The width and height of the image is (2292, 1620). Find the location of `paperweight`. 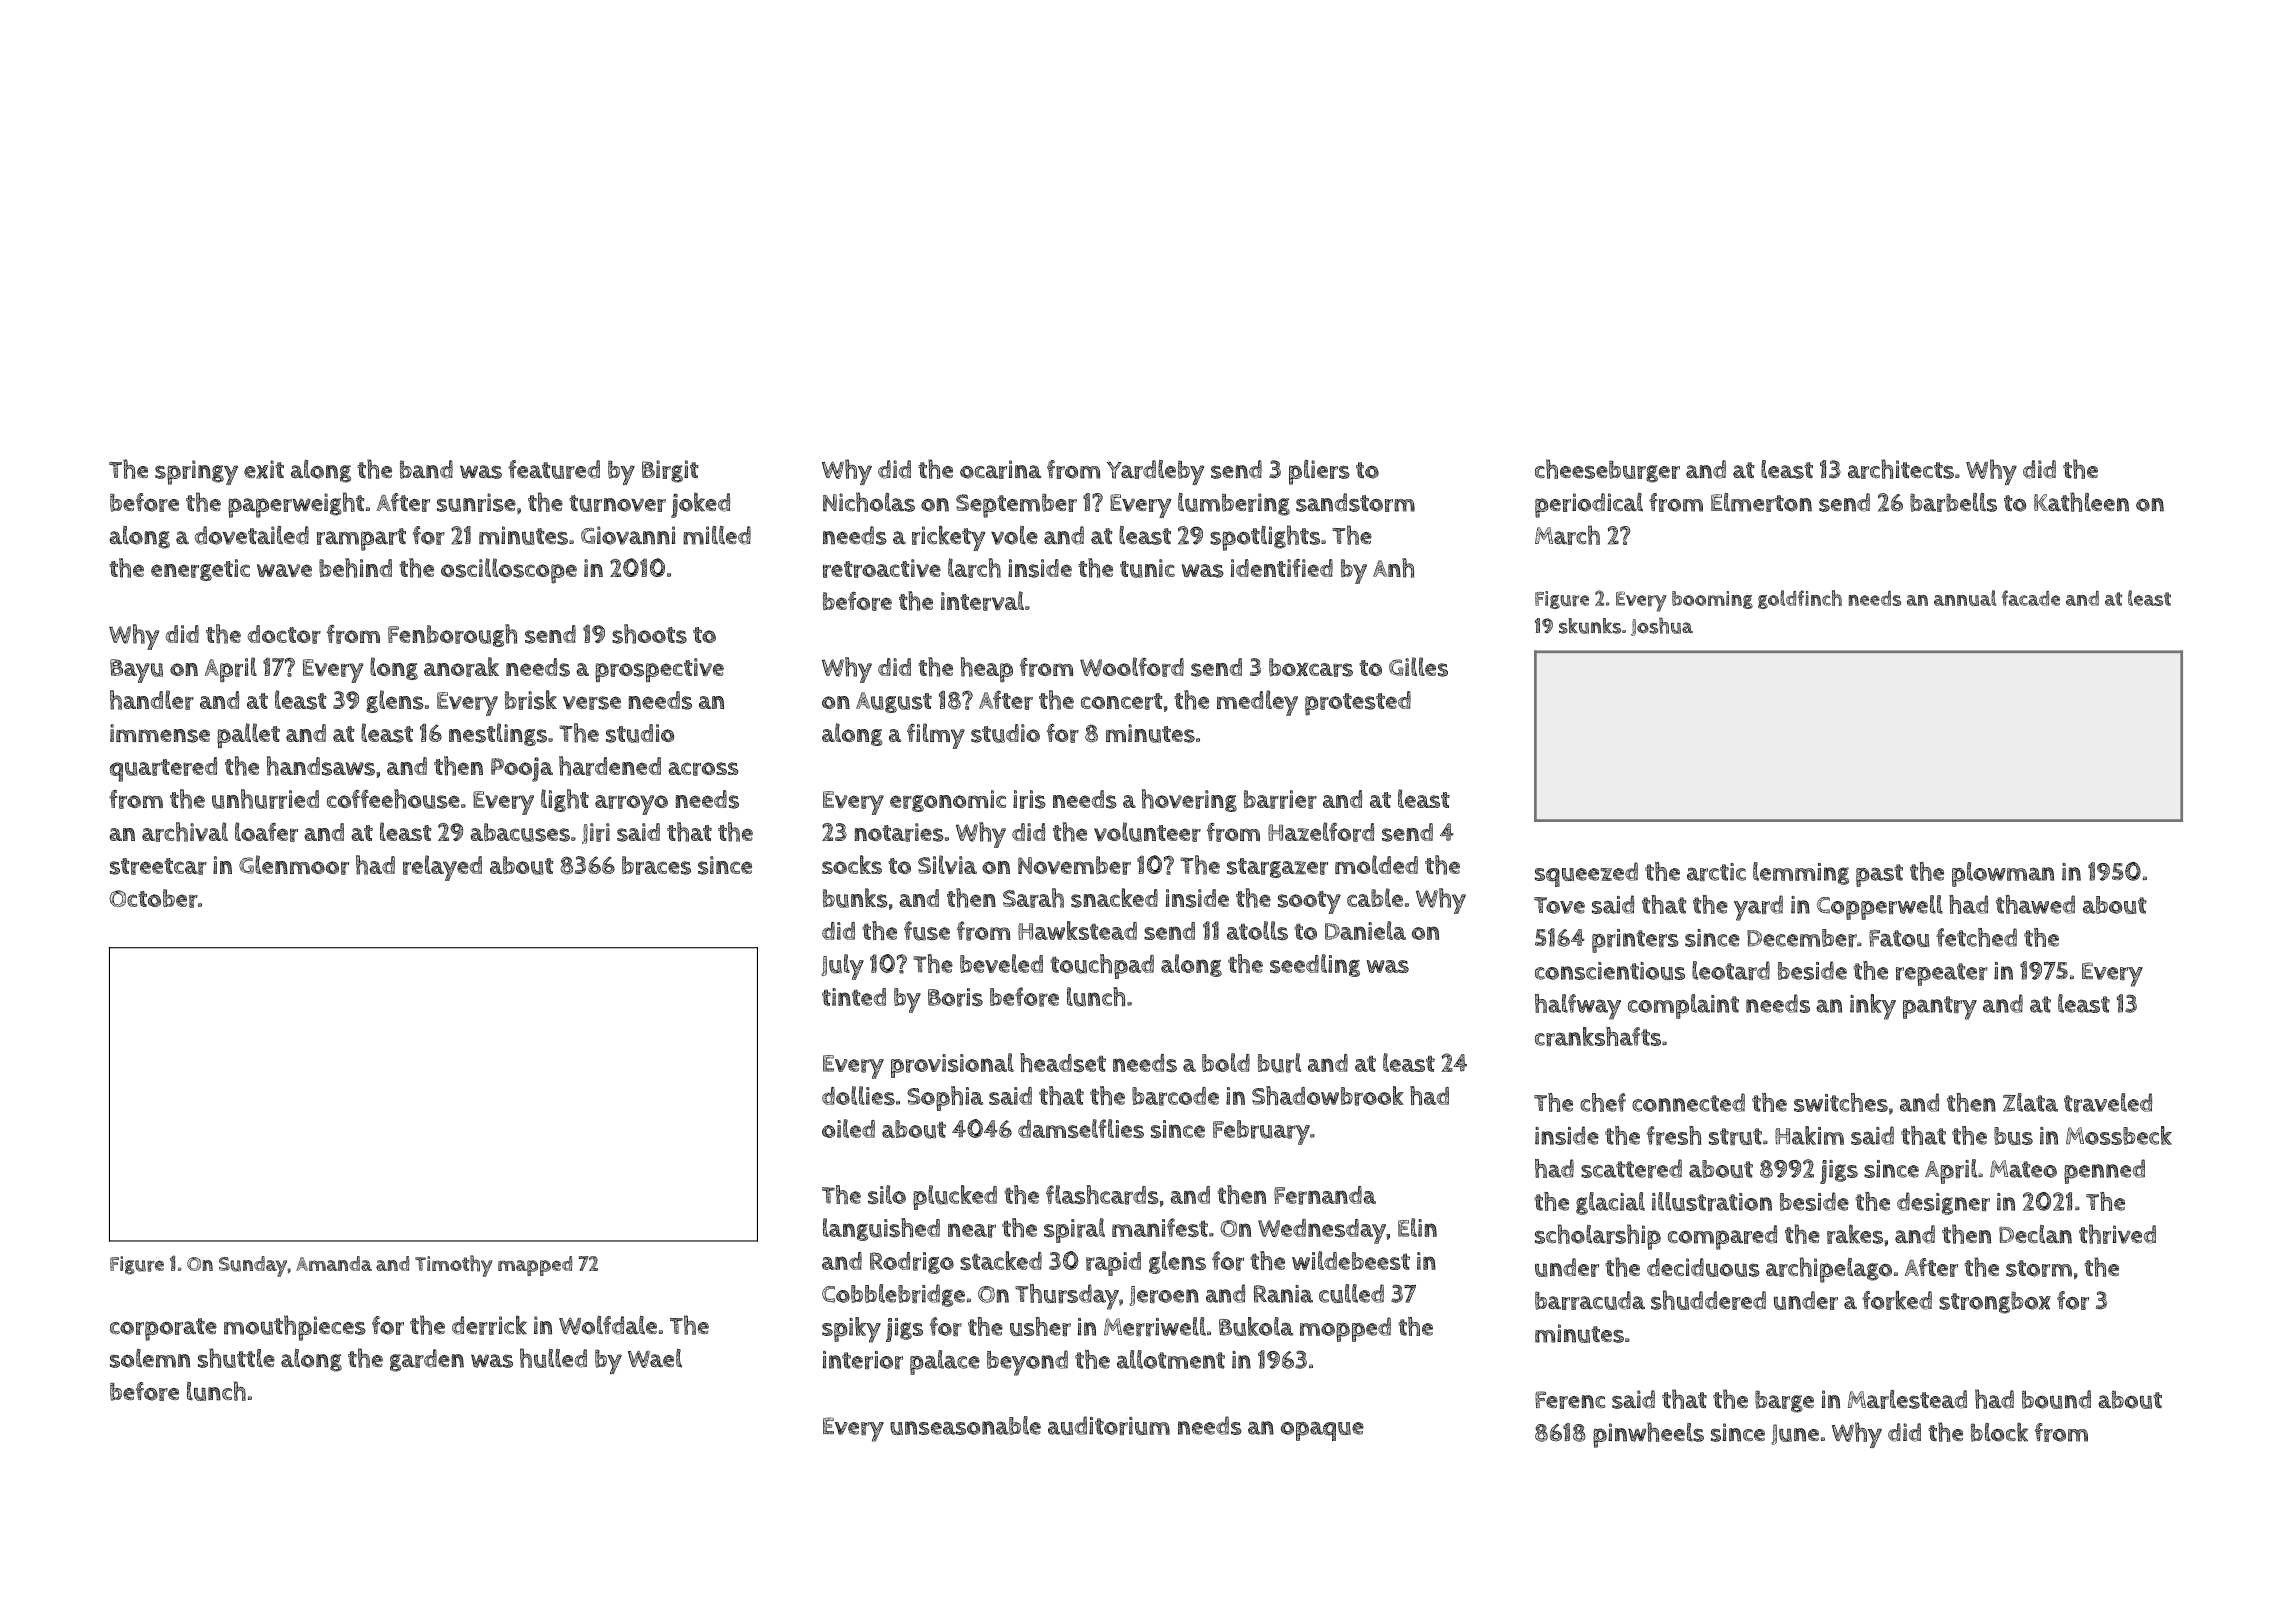

paperweight is located at coordinates (296, 505).
